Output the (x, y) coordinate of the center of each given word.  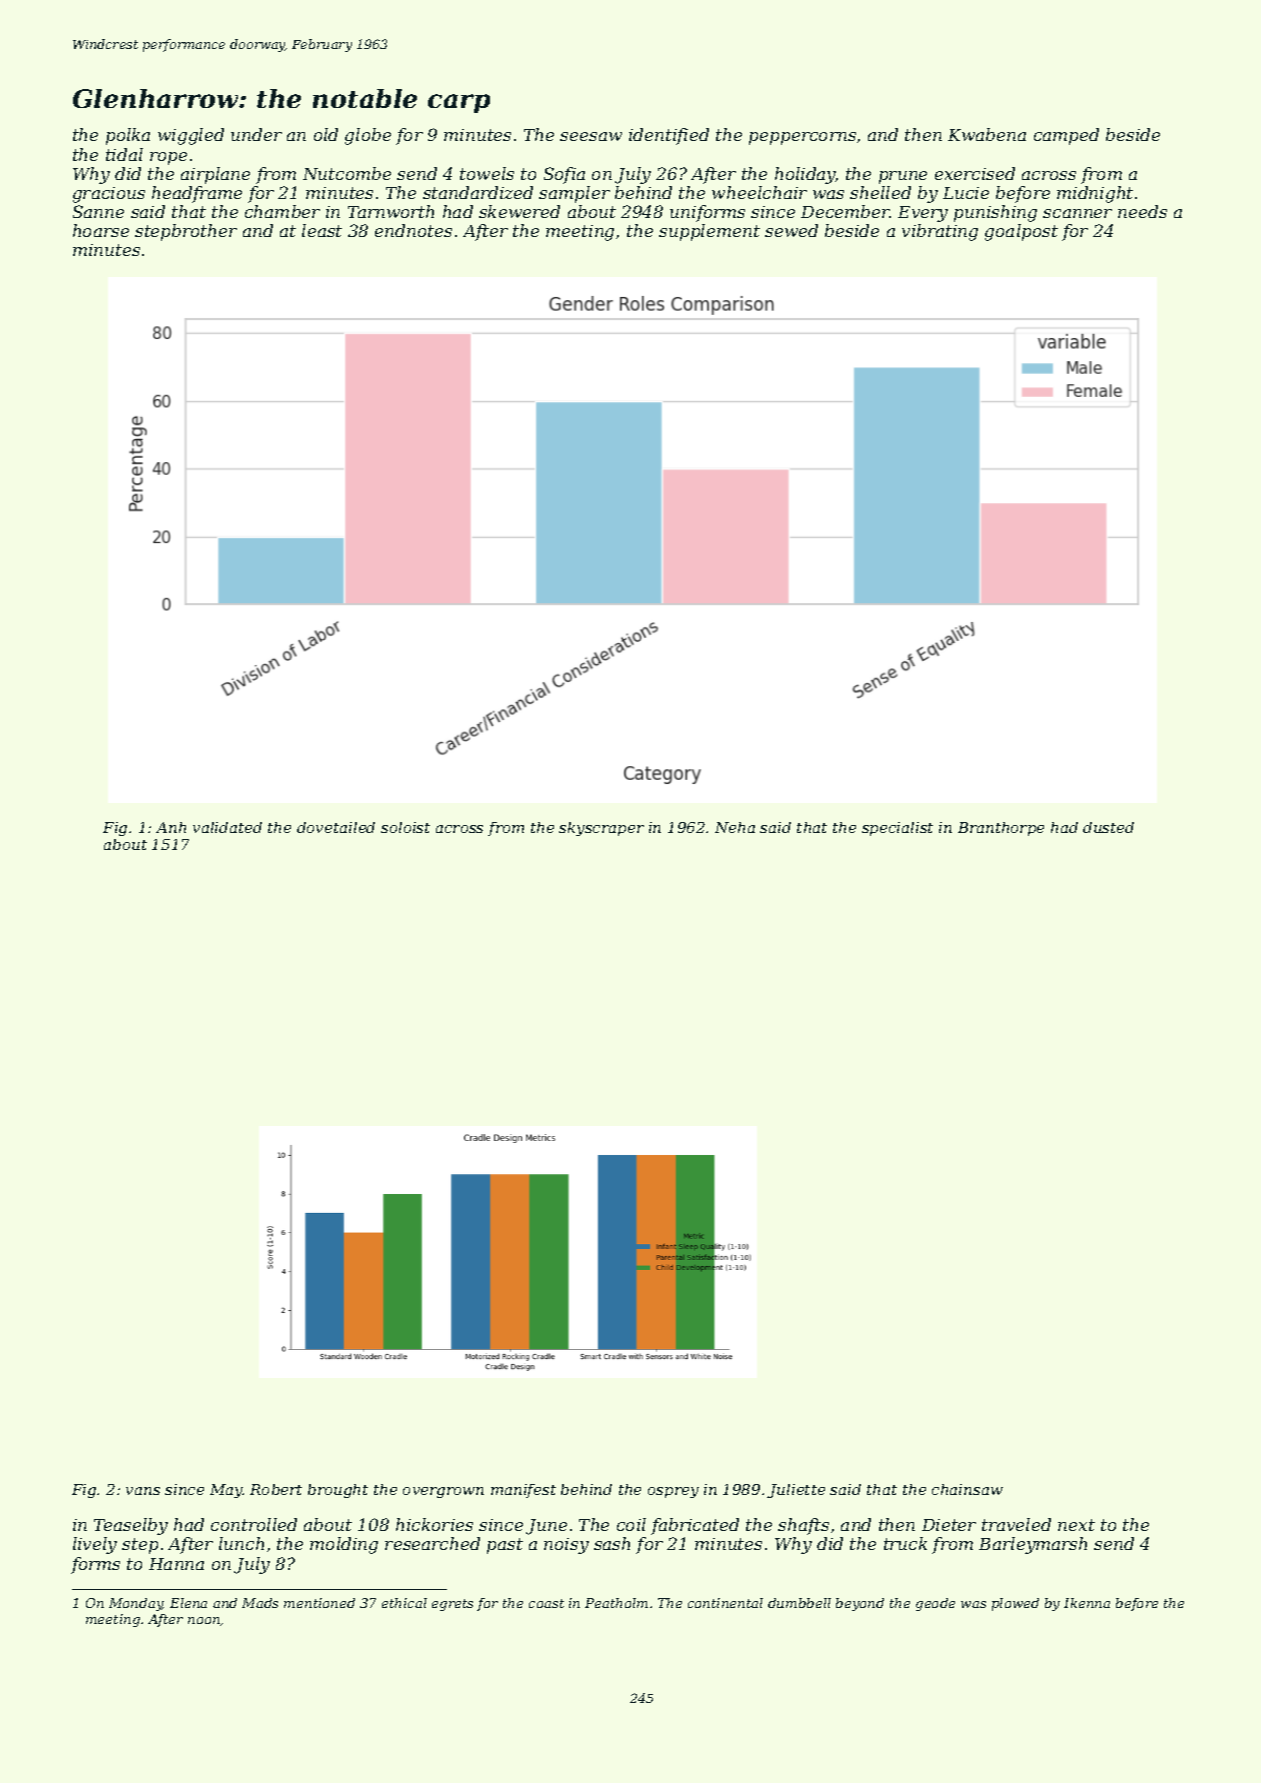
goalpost (1021, 232)
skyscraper (601, 829)
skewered (519, 211)
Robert (276, 1489)
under (256, 134)
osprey (673, 1492)
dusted (1108, 827)
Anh (171, 827)
